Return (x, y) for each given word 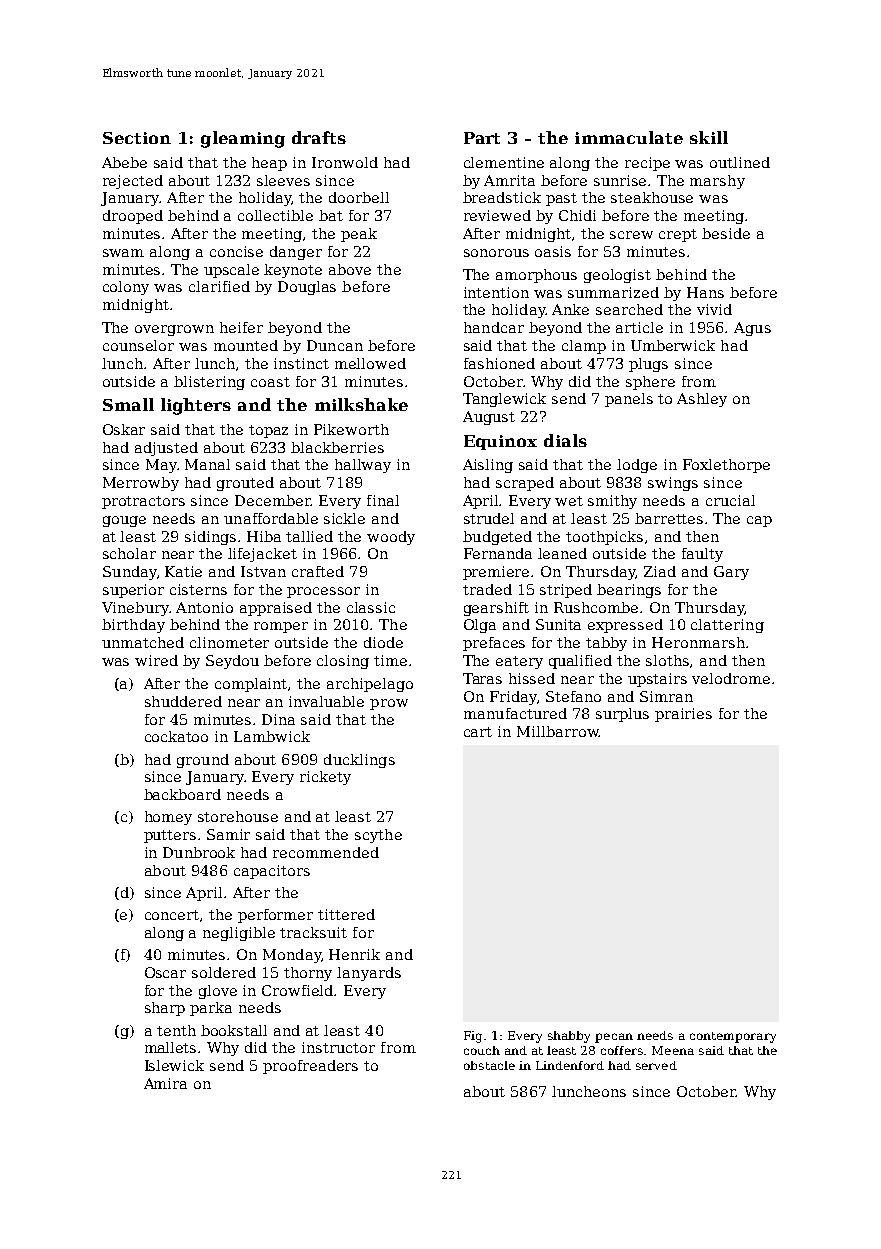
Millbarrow (558, 731)
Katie (183, 571)
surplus (622, 715)
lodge (637, 466)
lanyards (369, 974)
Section (137, 138)
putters (170, 836)
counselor (138, 345)
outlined (740, 162)
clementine (504, 162)
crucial (730, 500)
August (489, 418)
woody (391, 538)
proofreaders (310, 1067)
